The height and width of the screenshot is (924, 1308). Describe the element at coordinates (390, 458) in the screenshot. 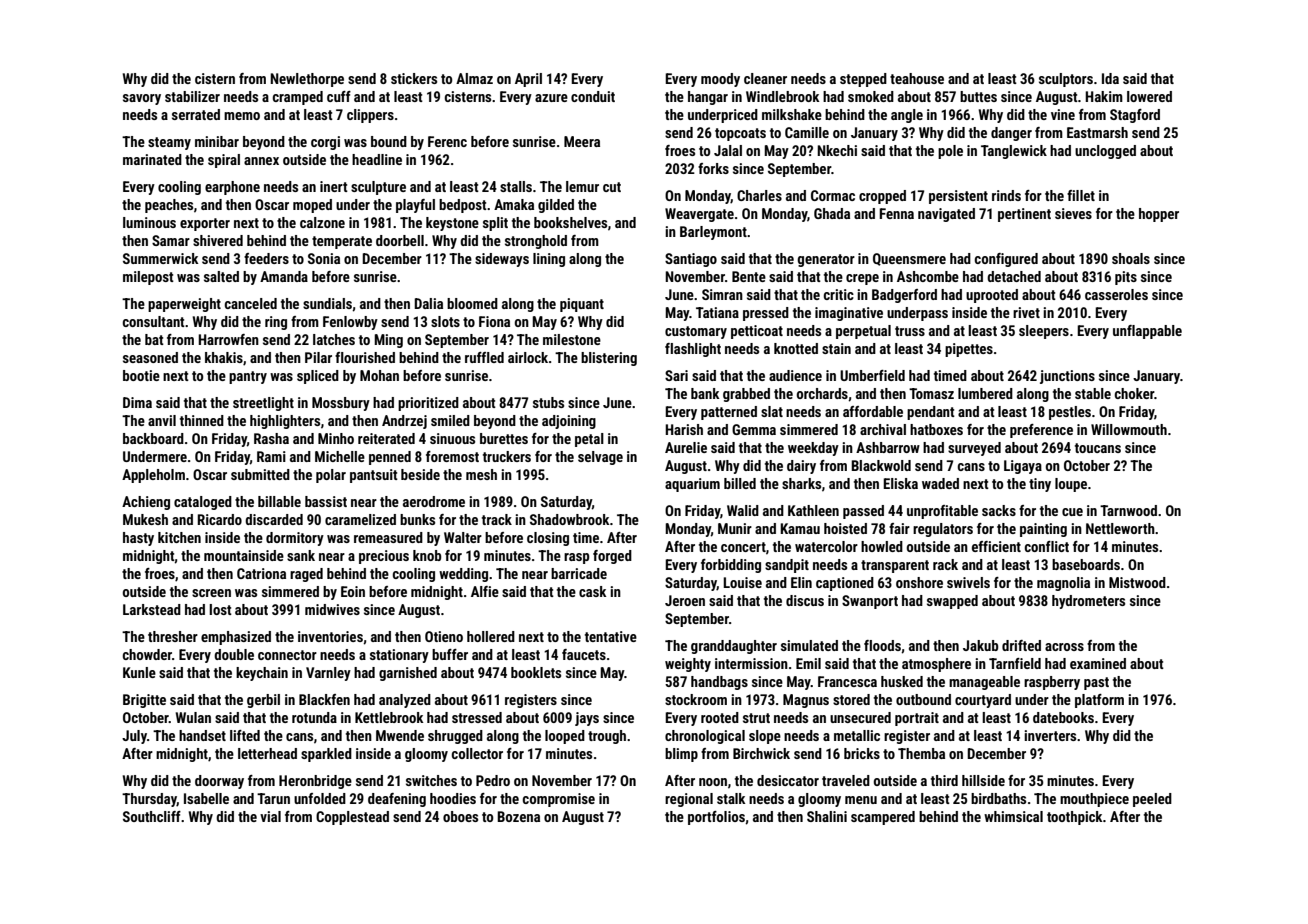

I see `penned` at that location.
